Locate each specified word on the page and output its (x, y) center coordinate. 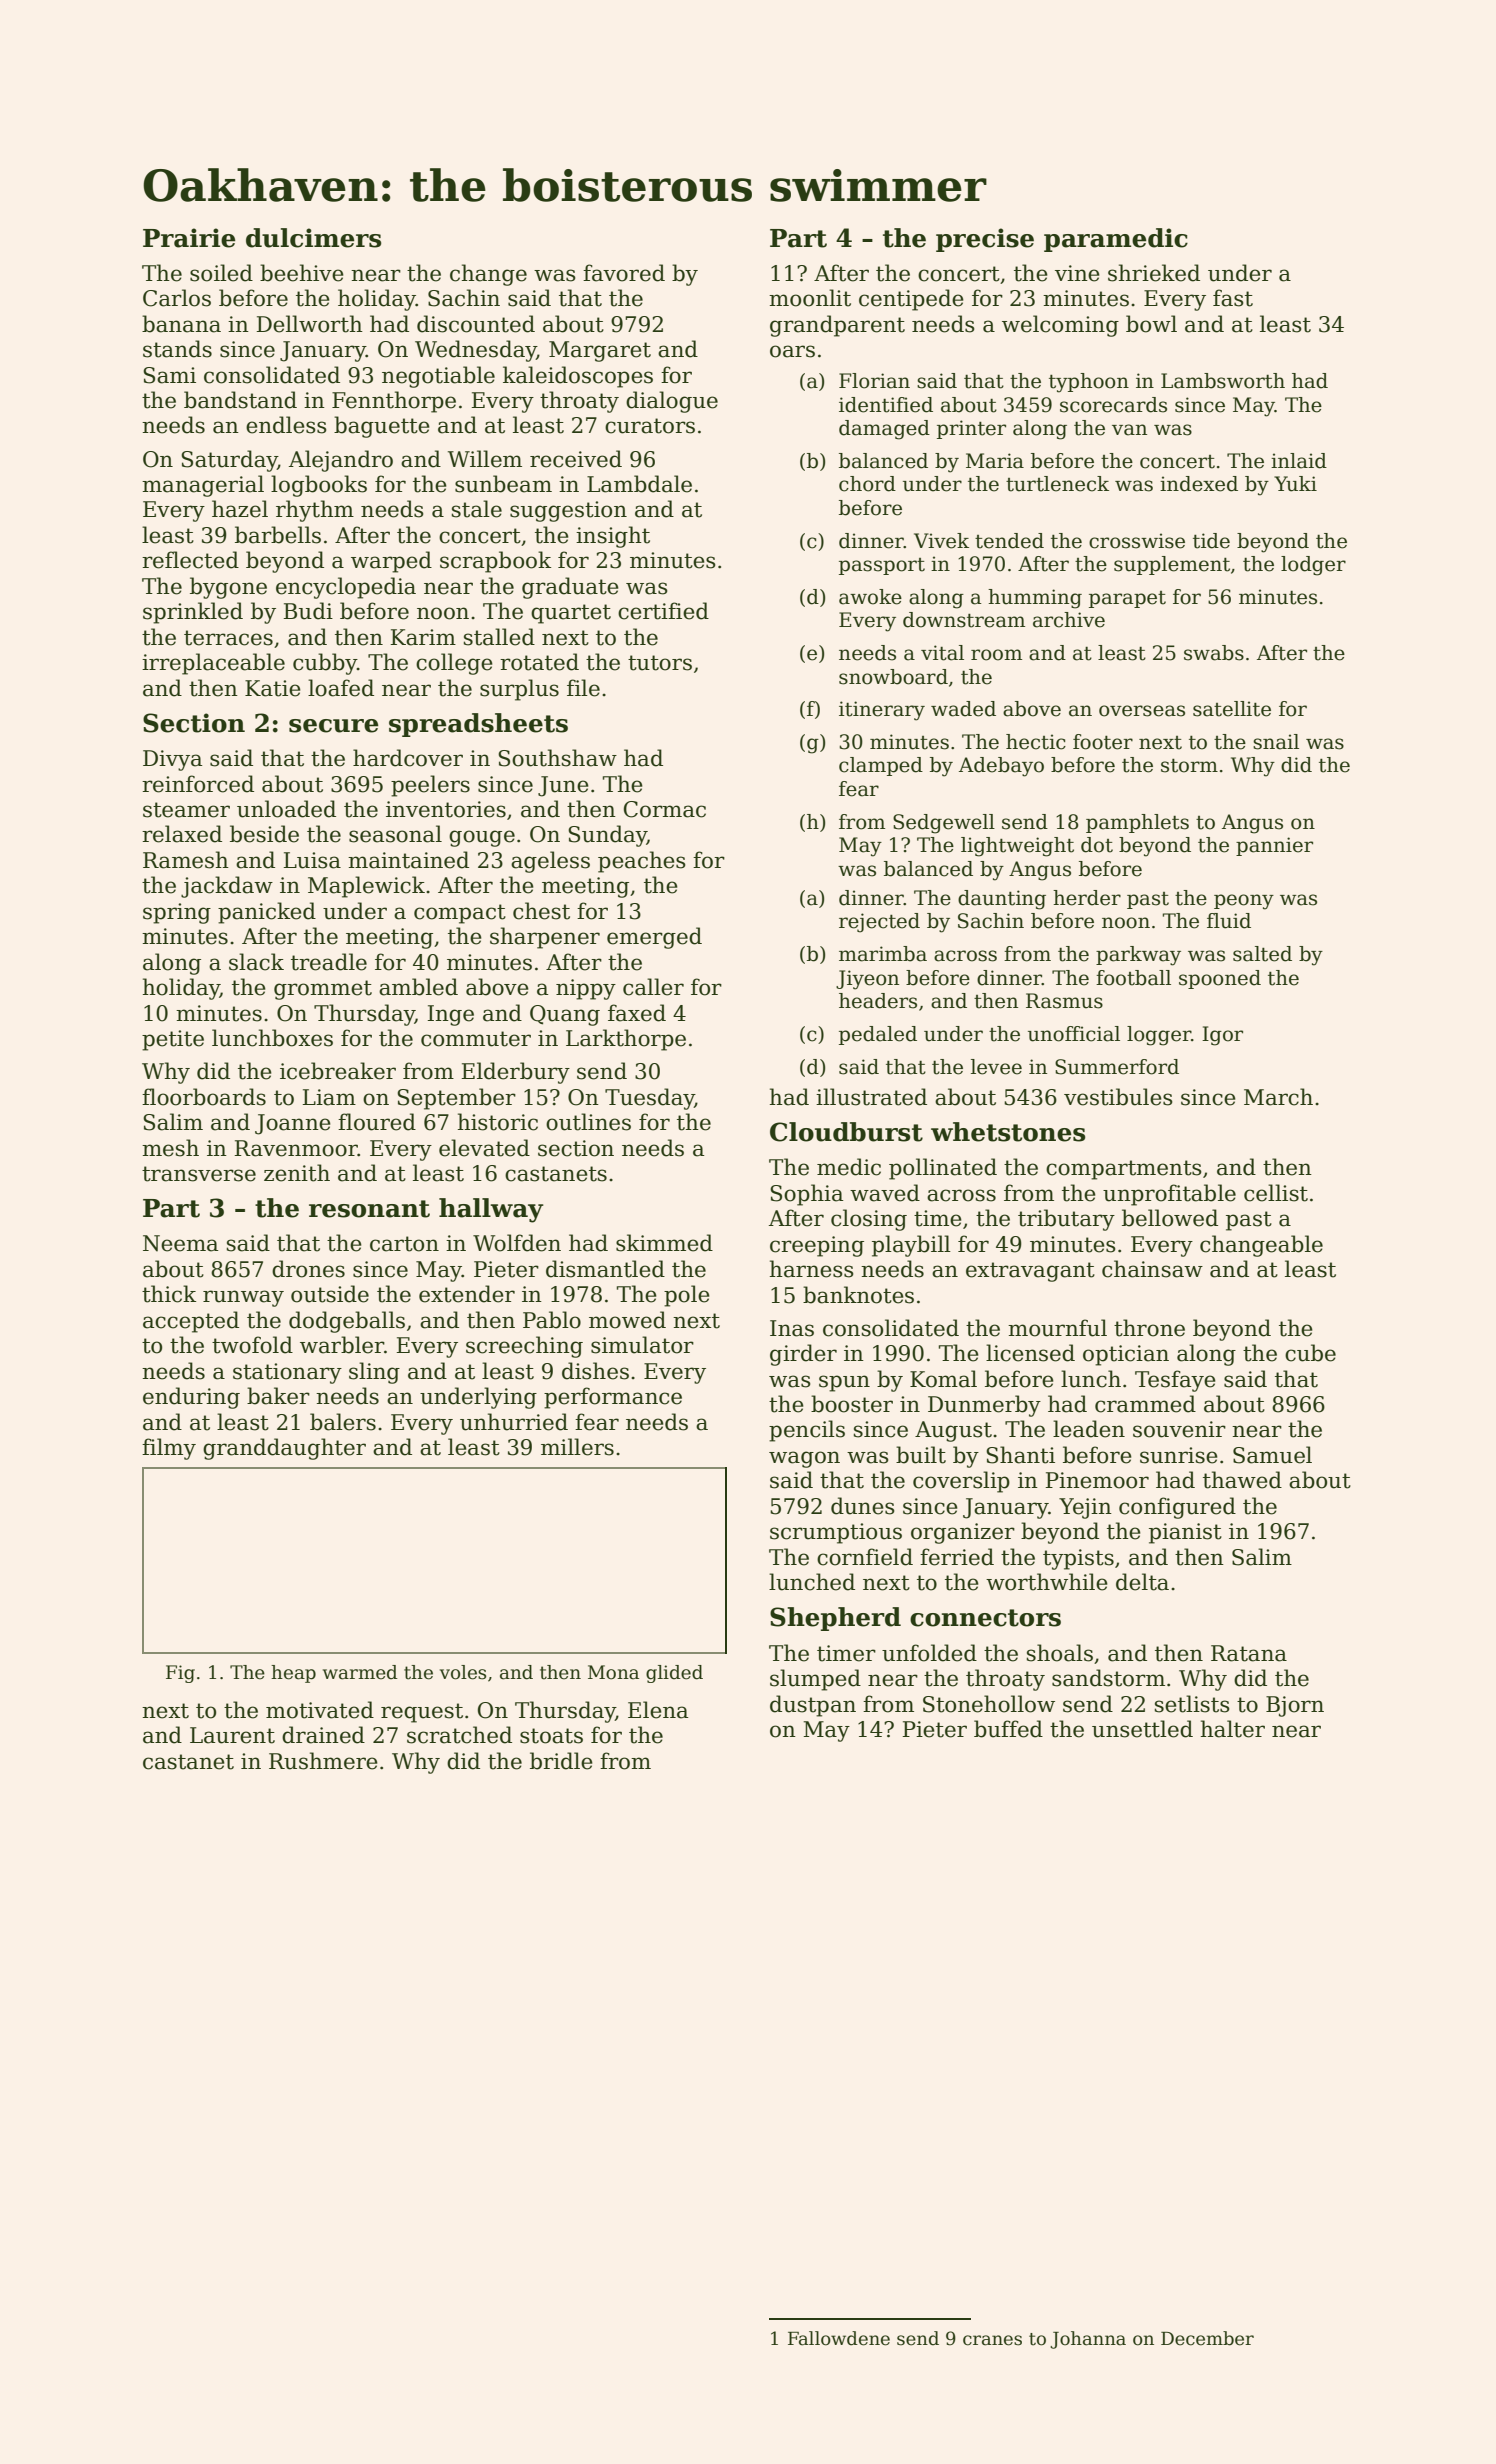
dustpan (813, 1706)
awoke (870, 597)
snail (1276, 742)
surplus (519, 690)
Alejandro (341, 461)
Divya (172, 760)
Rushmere (323, 1761)
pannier (1274, 846)
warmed (360, 1672)
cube (1310, 1353)
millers (577, 1447)
